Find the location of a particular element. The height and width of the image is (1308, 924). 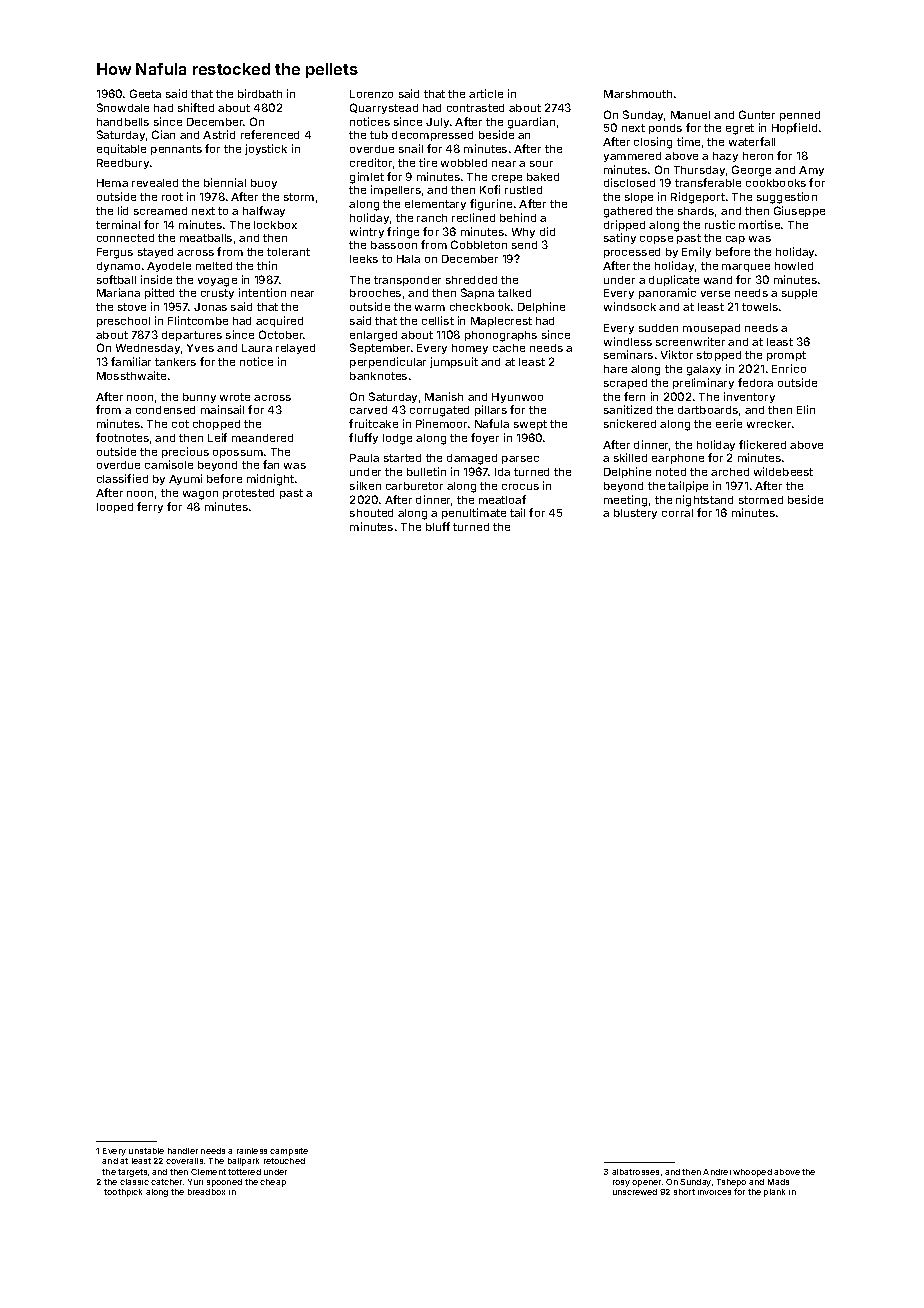

Gunter is located at coordinates (757, 114).
